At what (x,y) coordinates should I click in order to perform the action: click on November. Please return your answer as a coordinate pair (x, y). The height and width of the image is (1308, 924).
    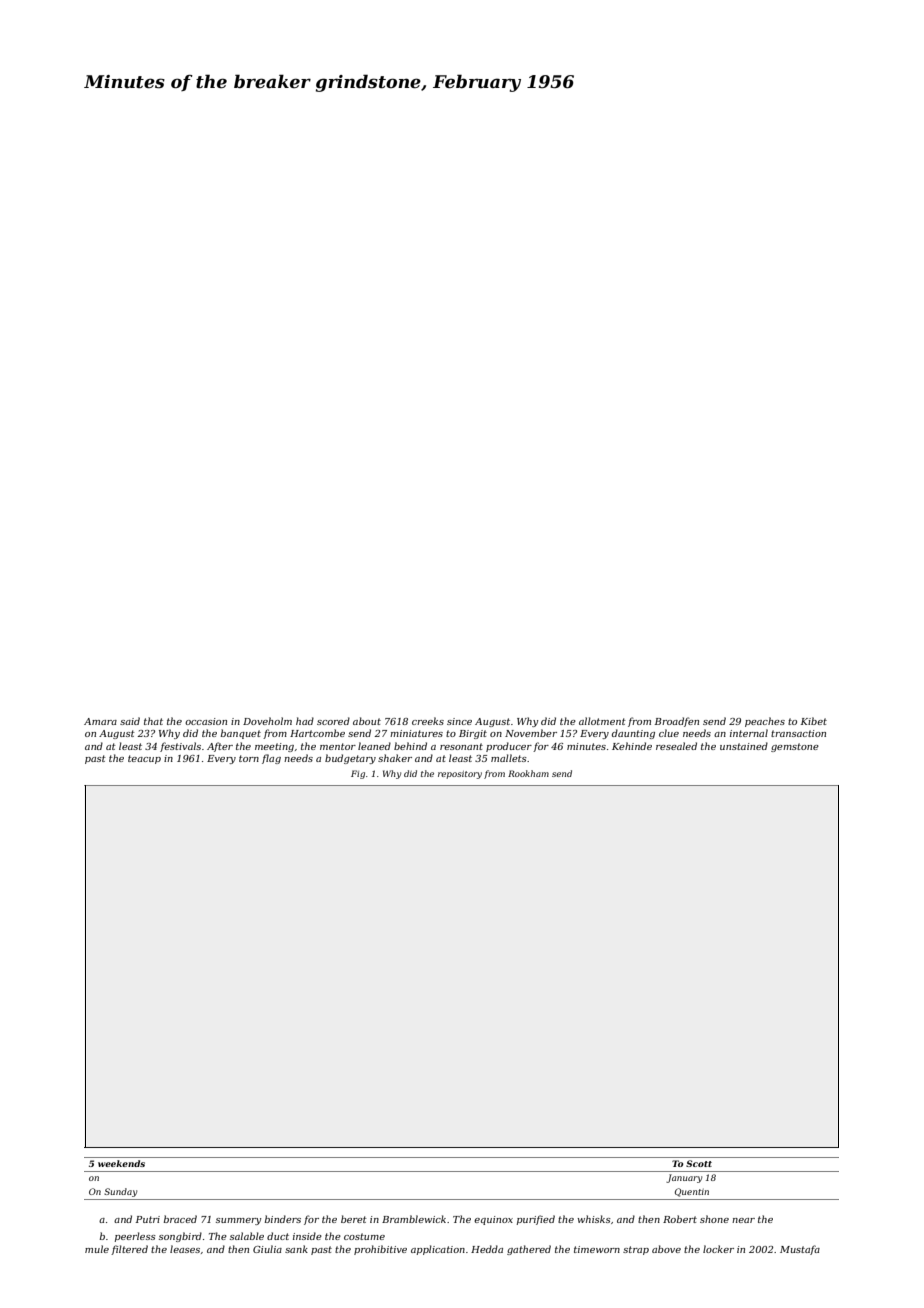
    Looking at the image, I should click on (531, 733).
